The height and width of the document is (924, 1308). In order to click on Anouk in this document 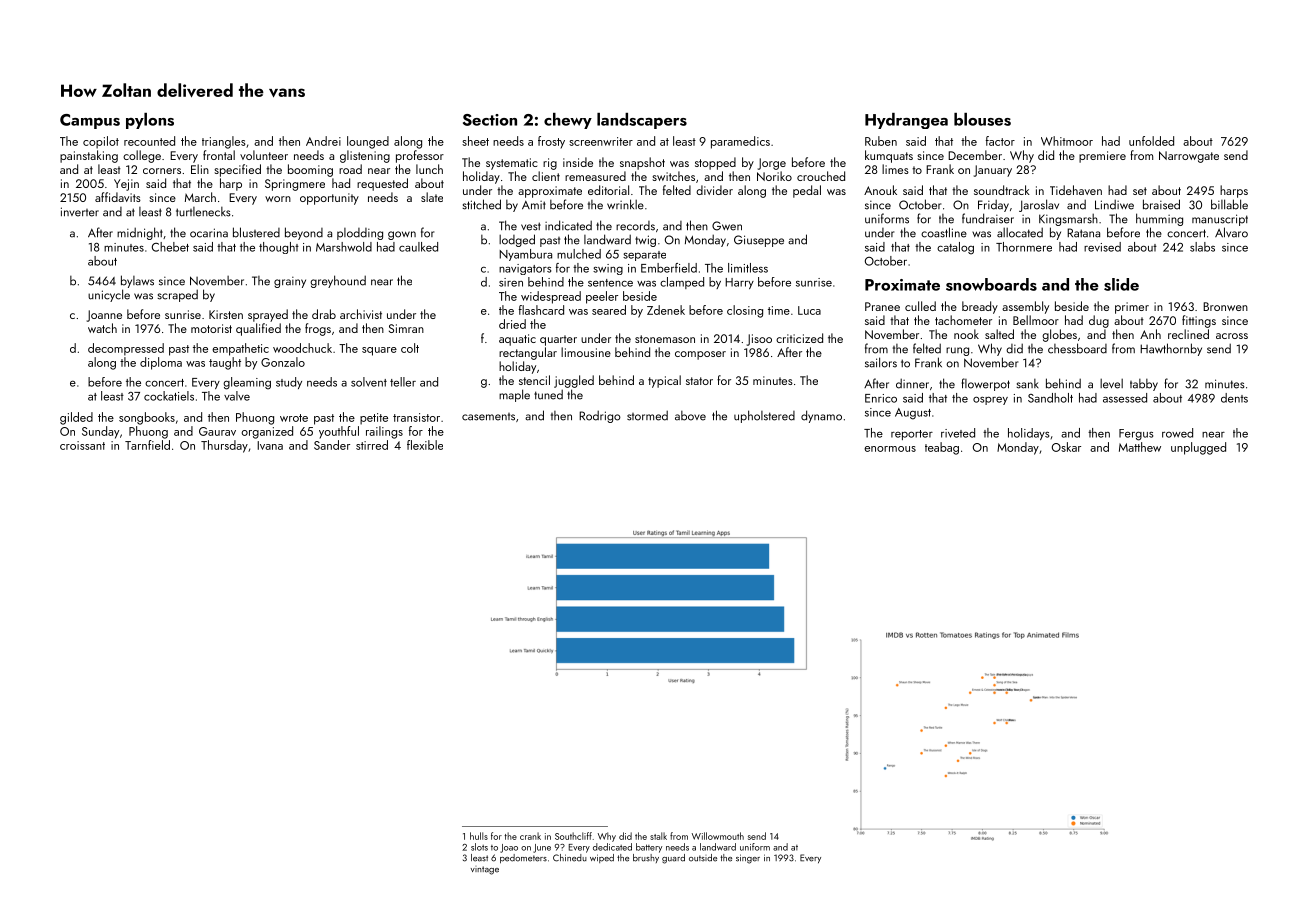, I will do `click(880, 190)`.
